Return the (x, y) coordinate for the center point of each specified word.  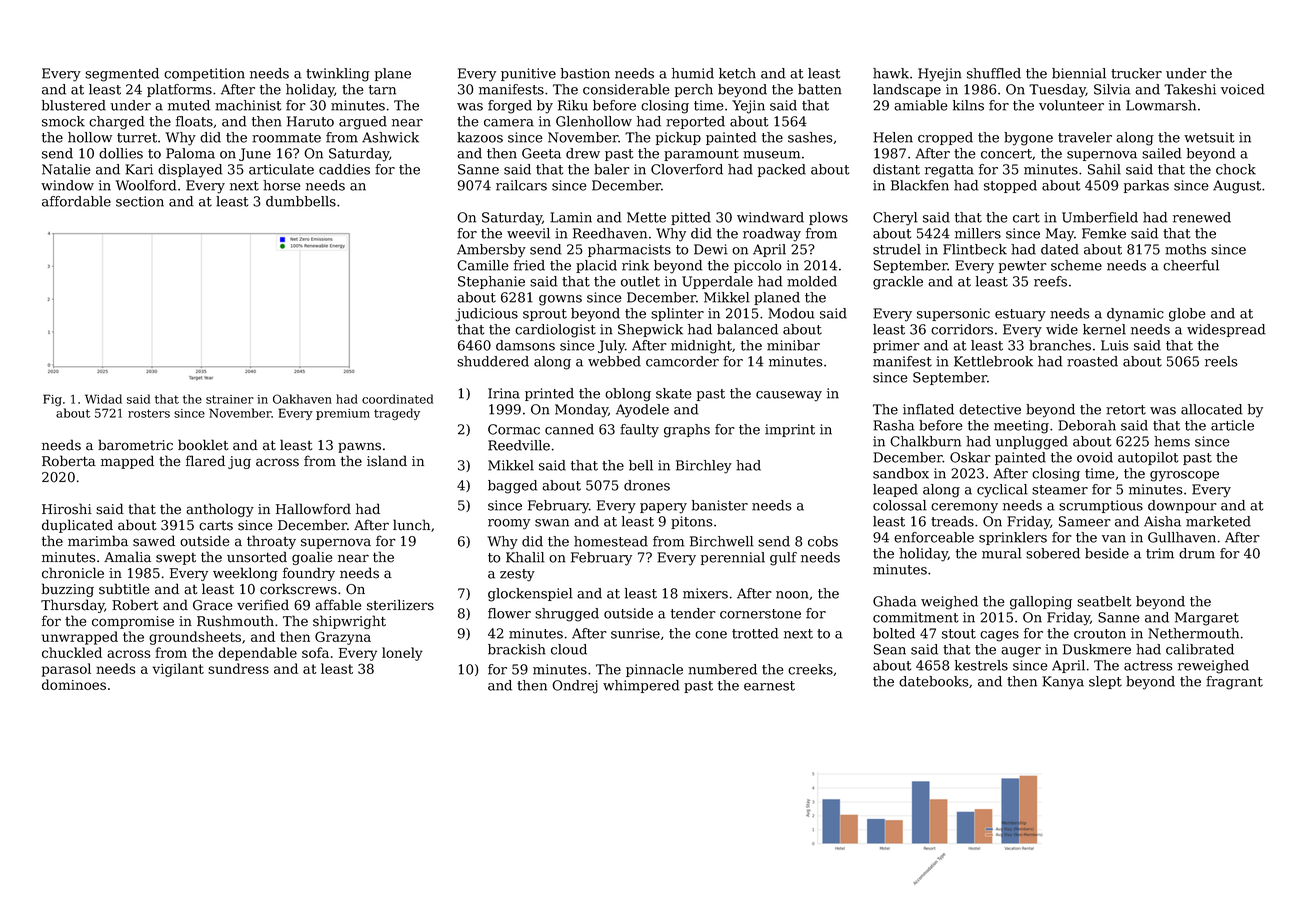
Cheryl (895, 219)
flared (205, 461)
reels (1221, 361)
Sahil (1104, 169)
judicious (486, 315)
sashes (810, 137)
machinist (248, 105)
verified (263, 605)
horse (282, 185)
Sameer (1085, 521)
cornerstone (760, 614)
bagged (513, 487)
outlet (640, 281)
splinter (677, 314)
